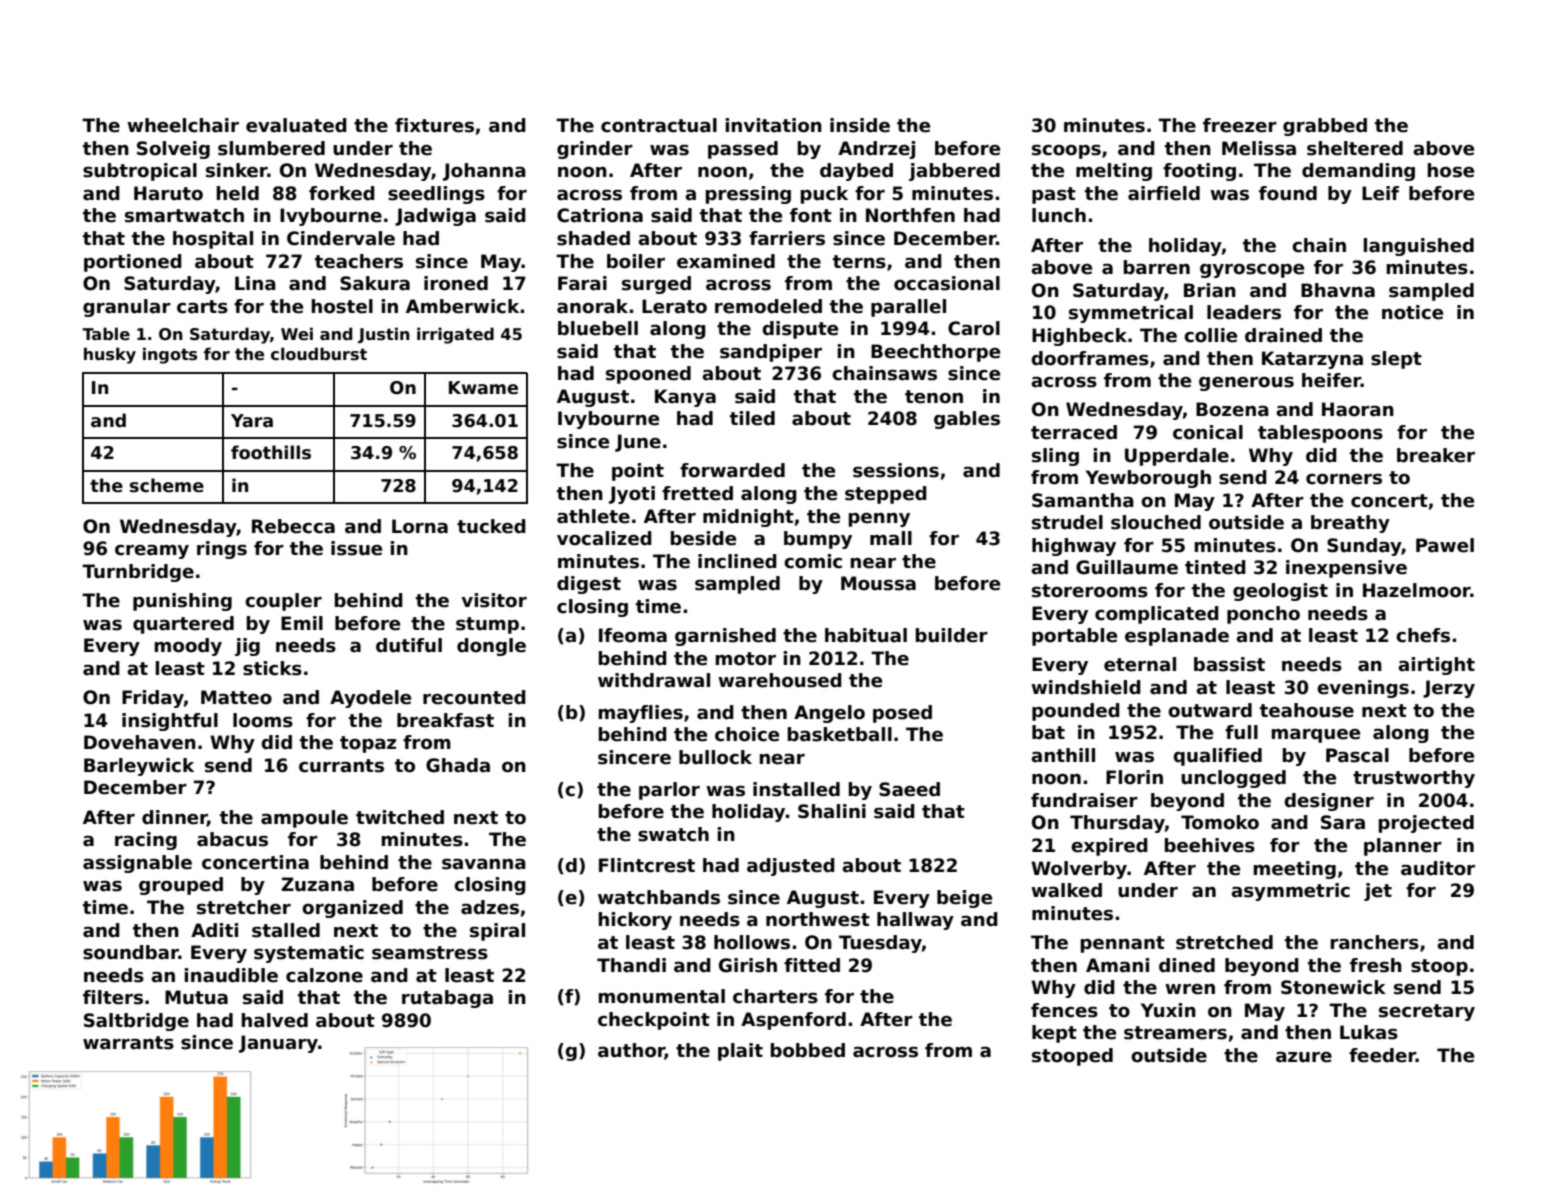  Describe the element at coordinates (434, 125) in the document. I see `fixtures` at that location.
